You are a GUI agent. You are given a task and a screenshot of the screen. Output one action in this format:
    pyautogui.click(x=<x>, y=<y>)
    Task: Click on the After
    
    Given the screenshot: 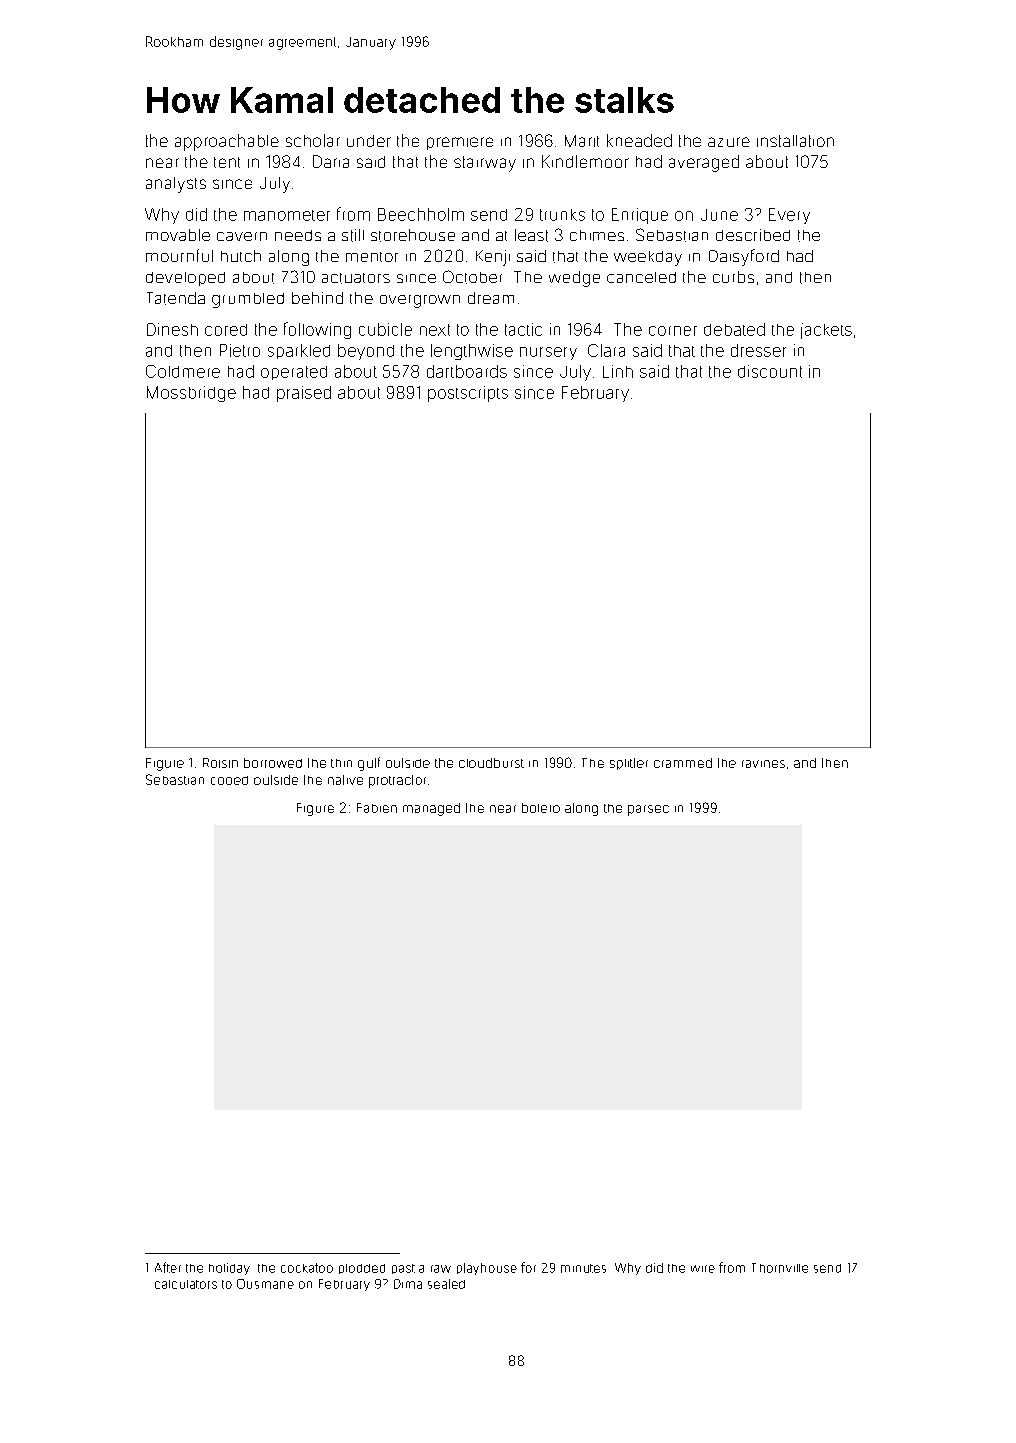 What is the action you would take?
    pyautogui.click(x=168, y=1267)
